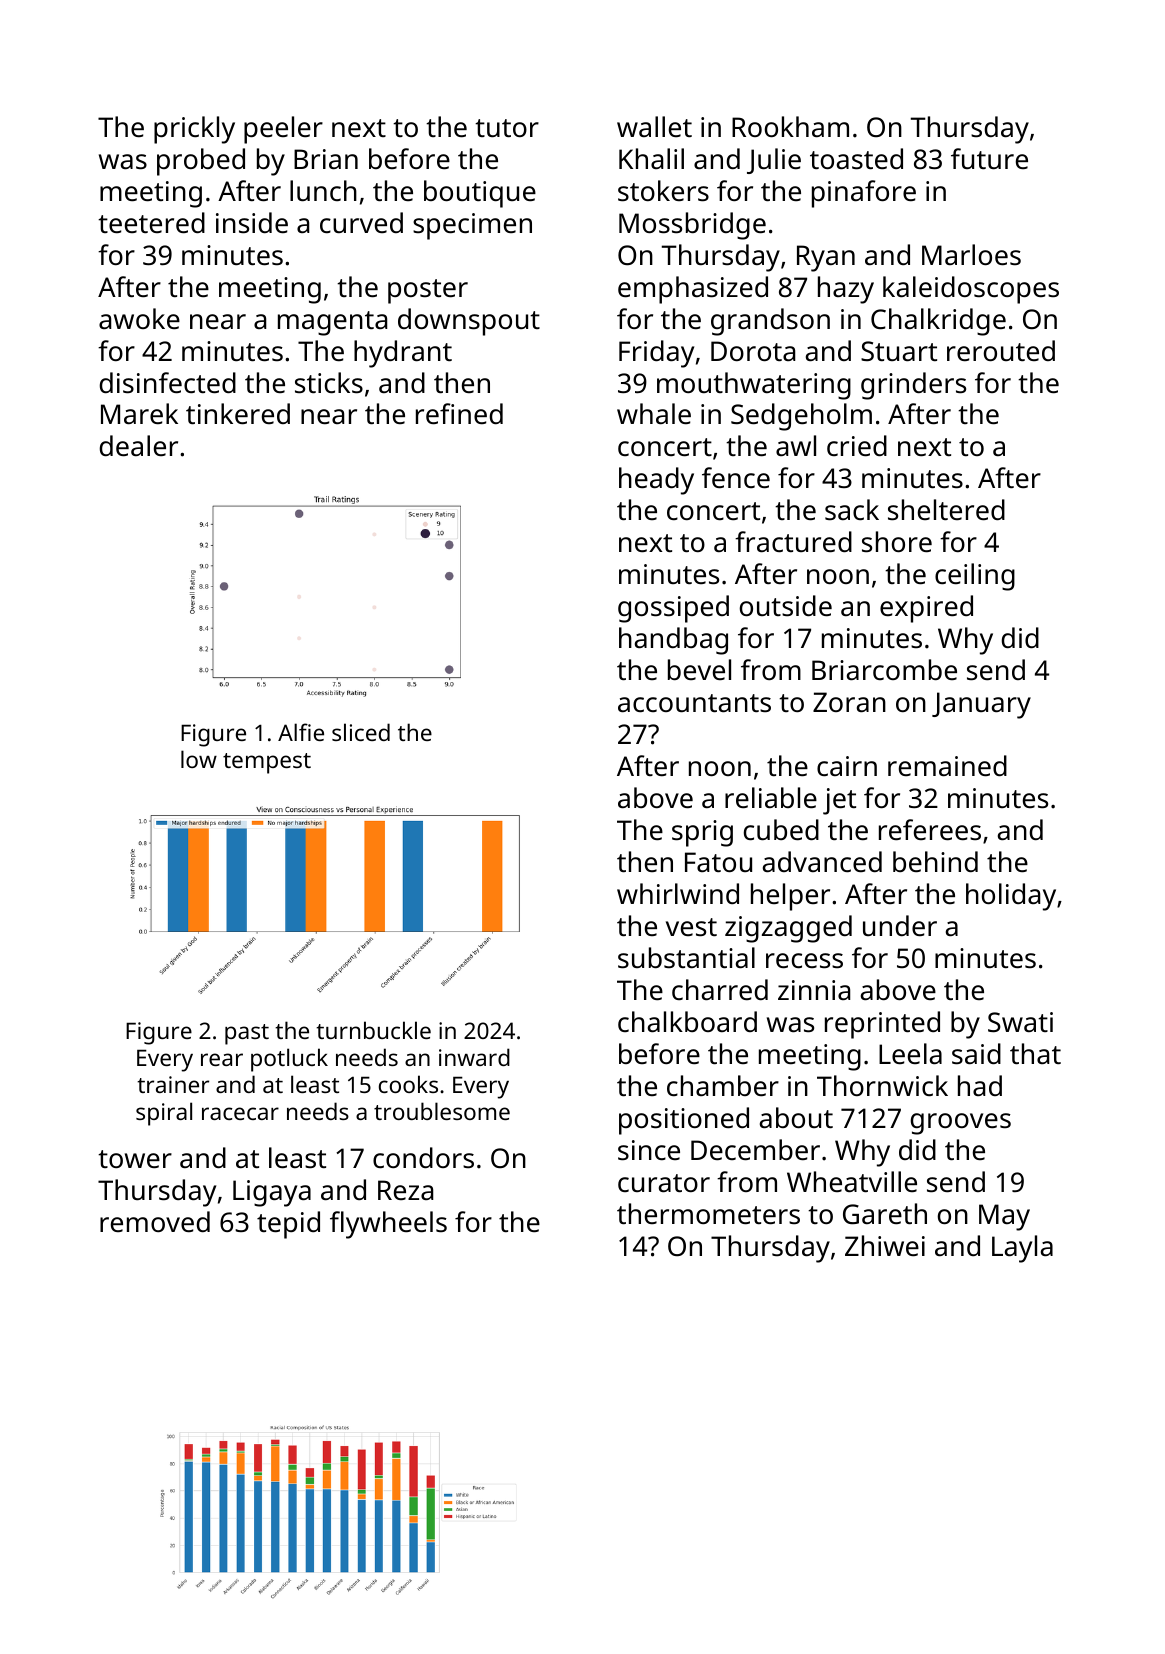  Describe the element at coordinates (408, 1084) in the document. I see `cooks` at that location.
